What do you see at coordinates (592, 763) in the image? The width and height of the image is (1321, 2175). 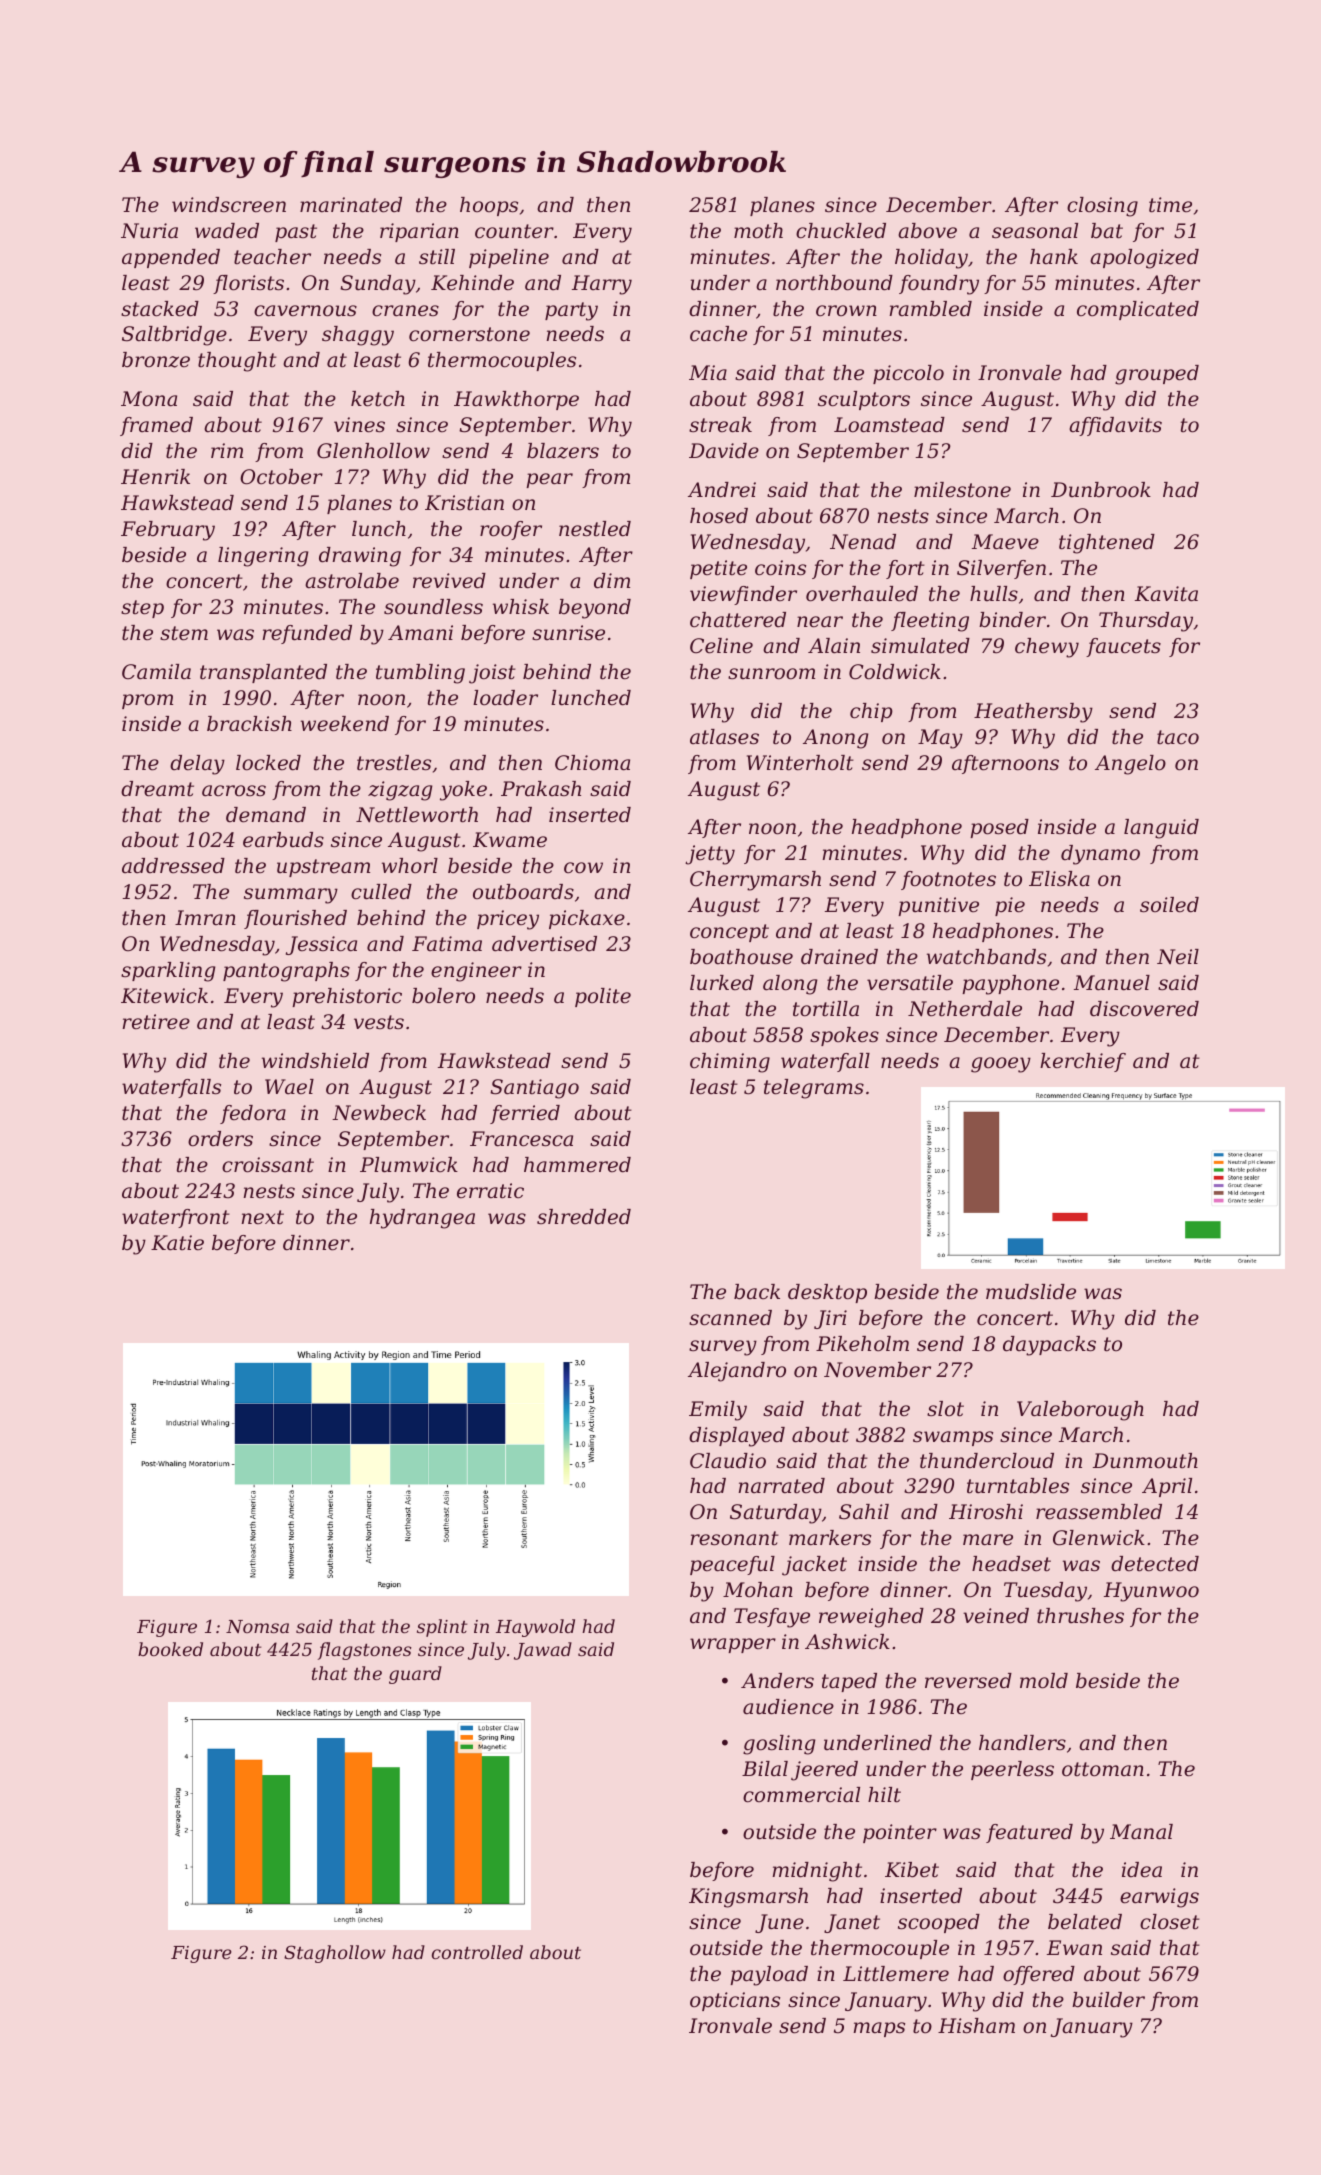 I see `Chioma` at bounding box center [592, 763].
